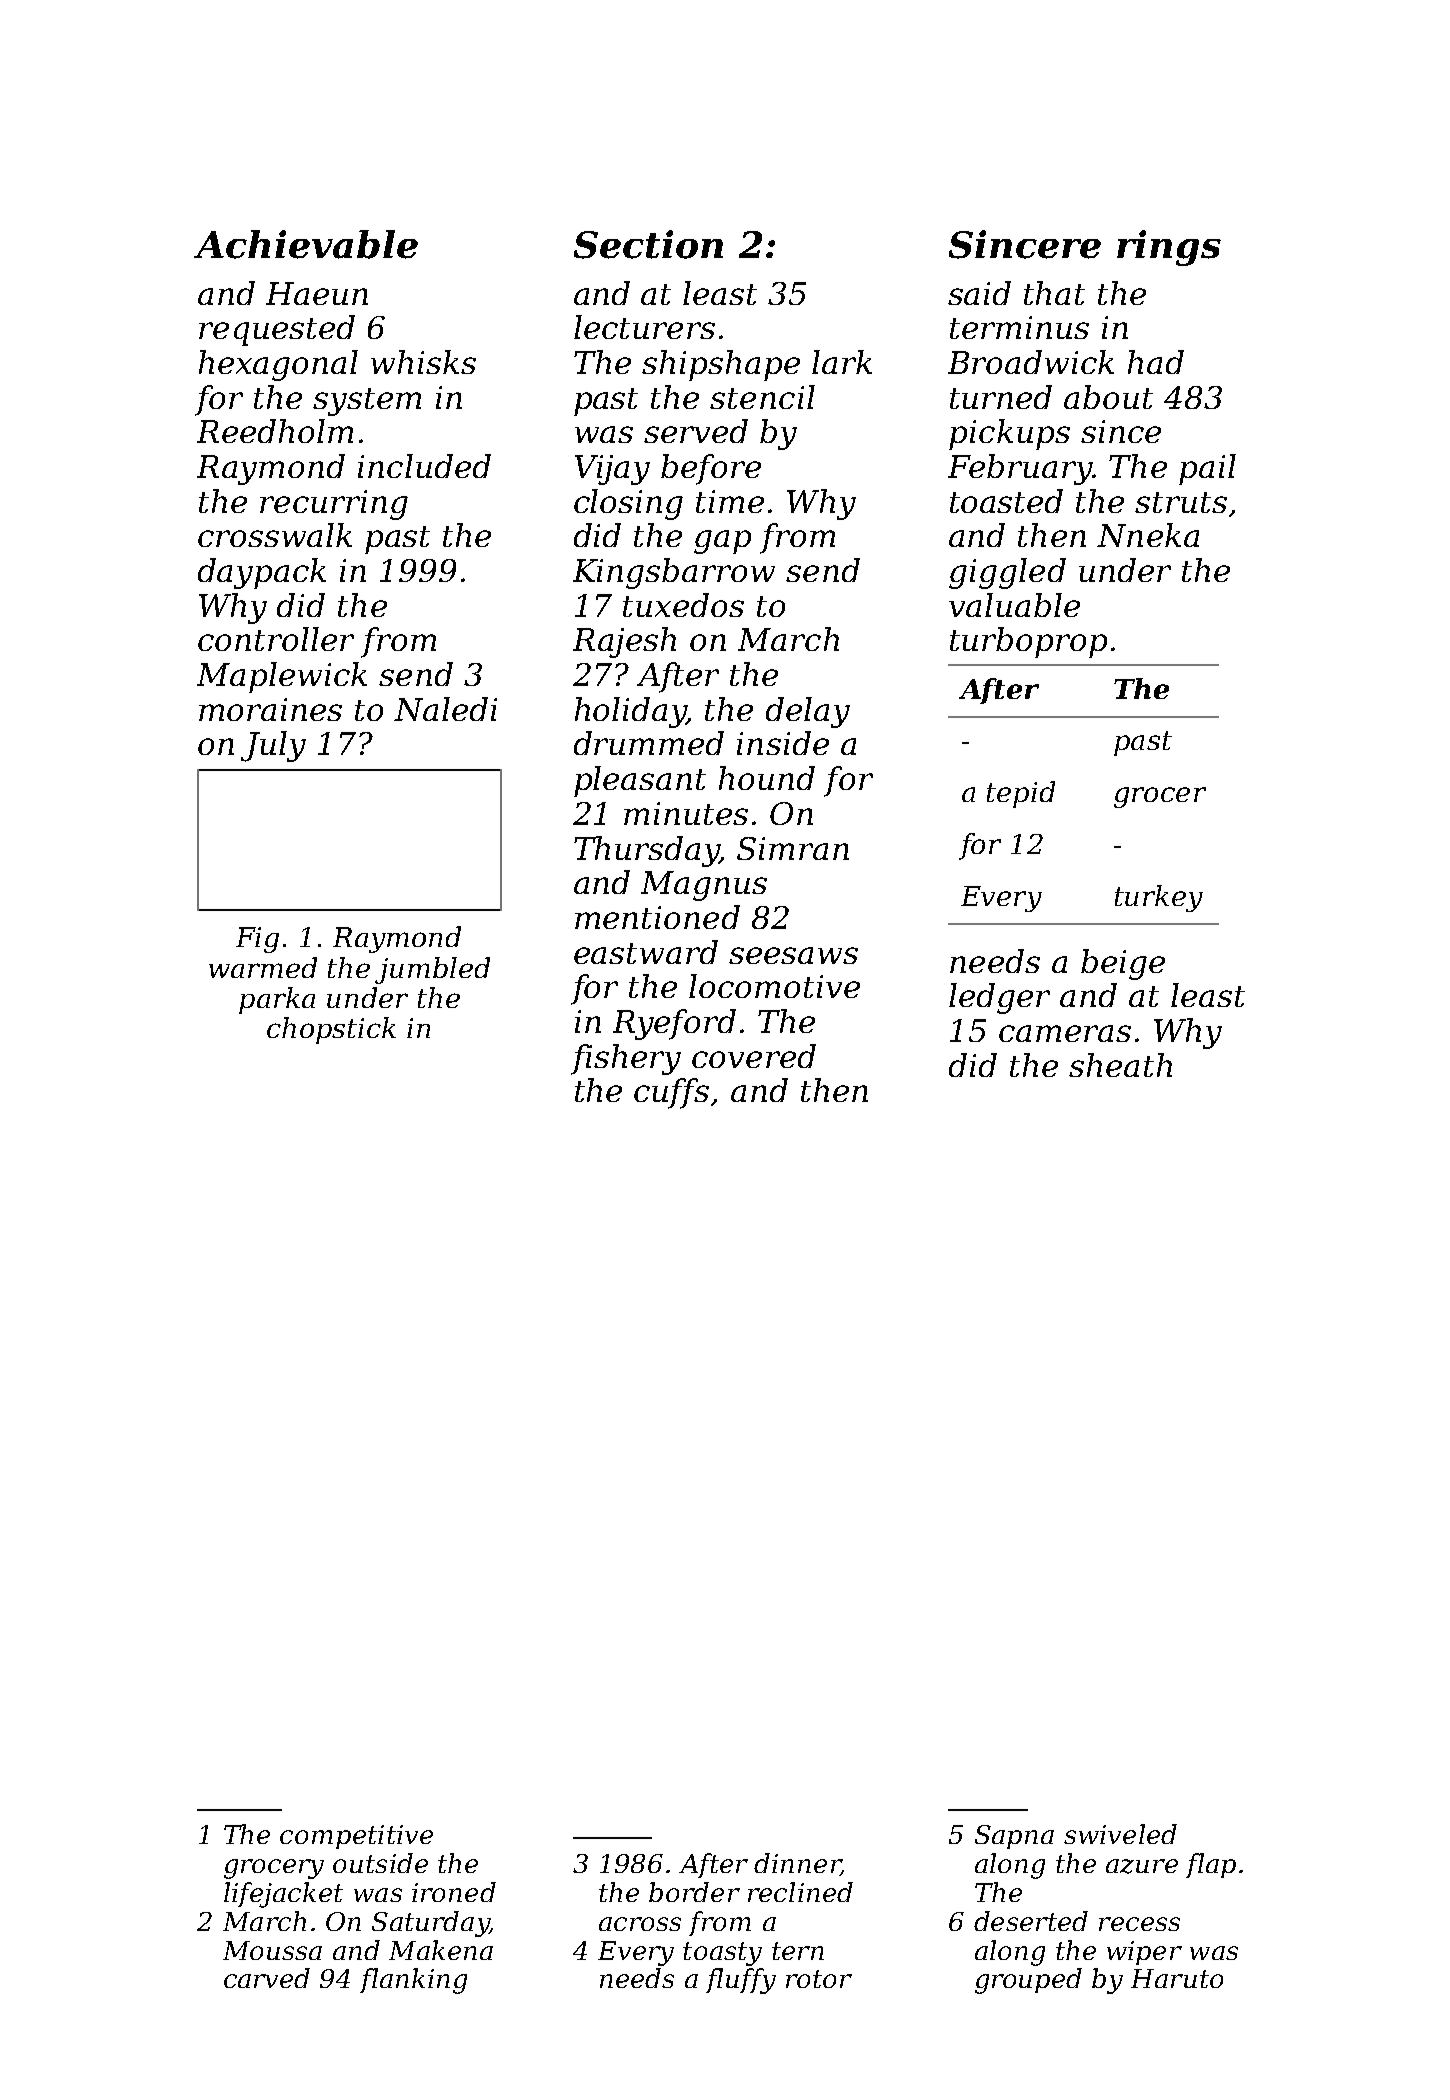 The image size is (1450, 2100). I want to click on that, so click(1054, 293).
